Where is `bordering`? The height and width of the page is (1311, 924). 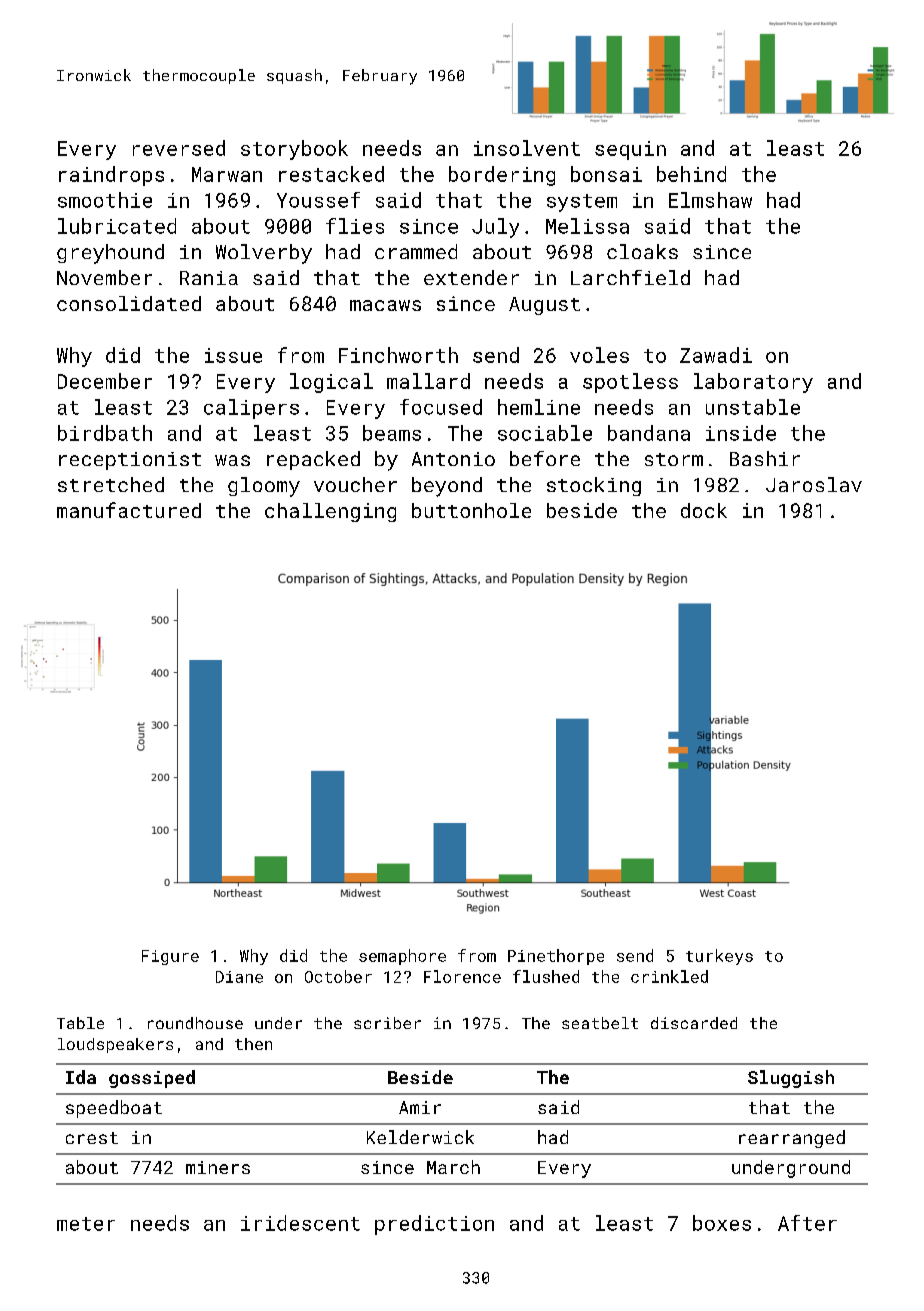 bordering is located at coordinates (502, 176).
